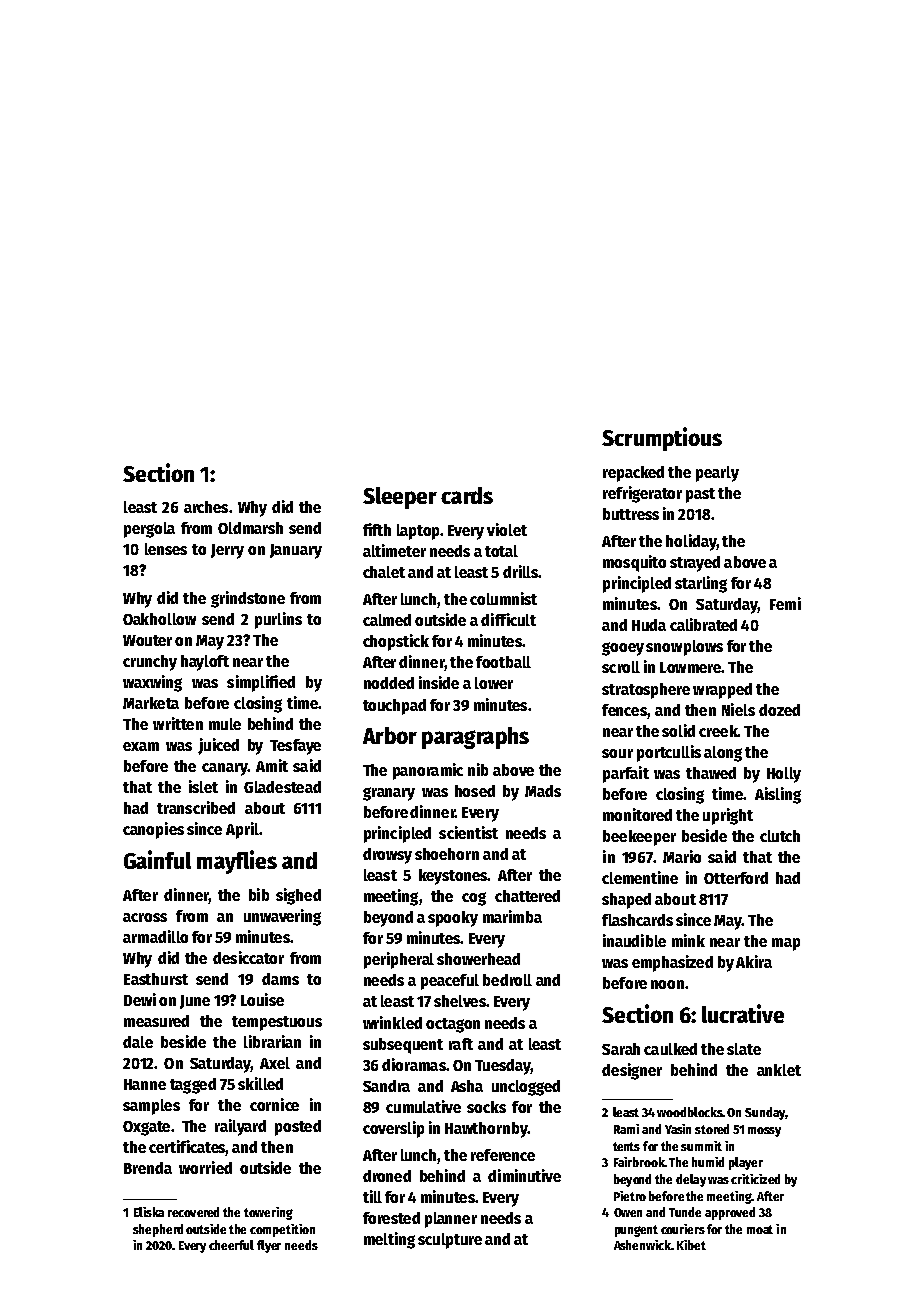 This page has width=924, height=1308. I want to click on map, so click(786, 944).
